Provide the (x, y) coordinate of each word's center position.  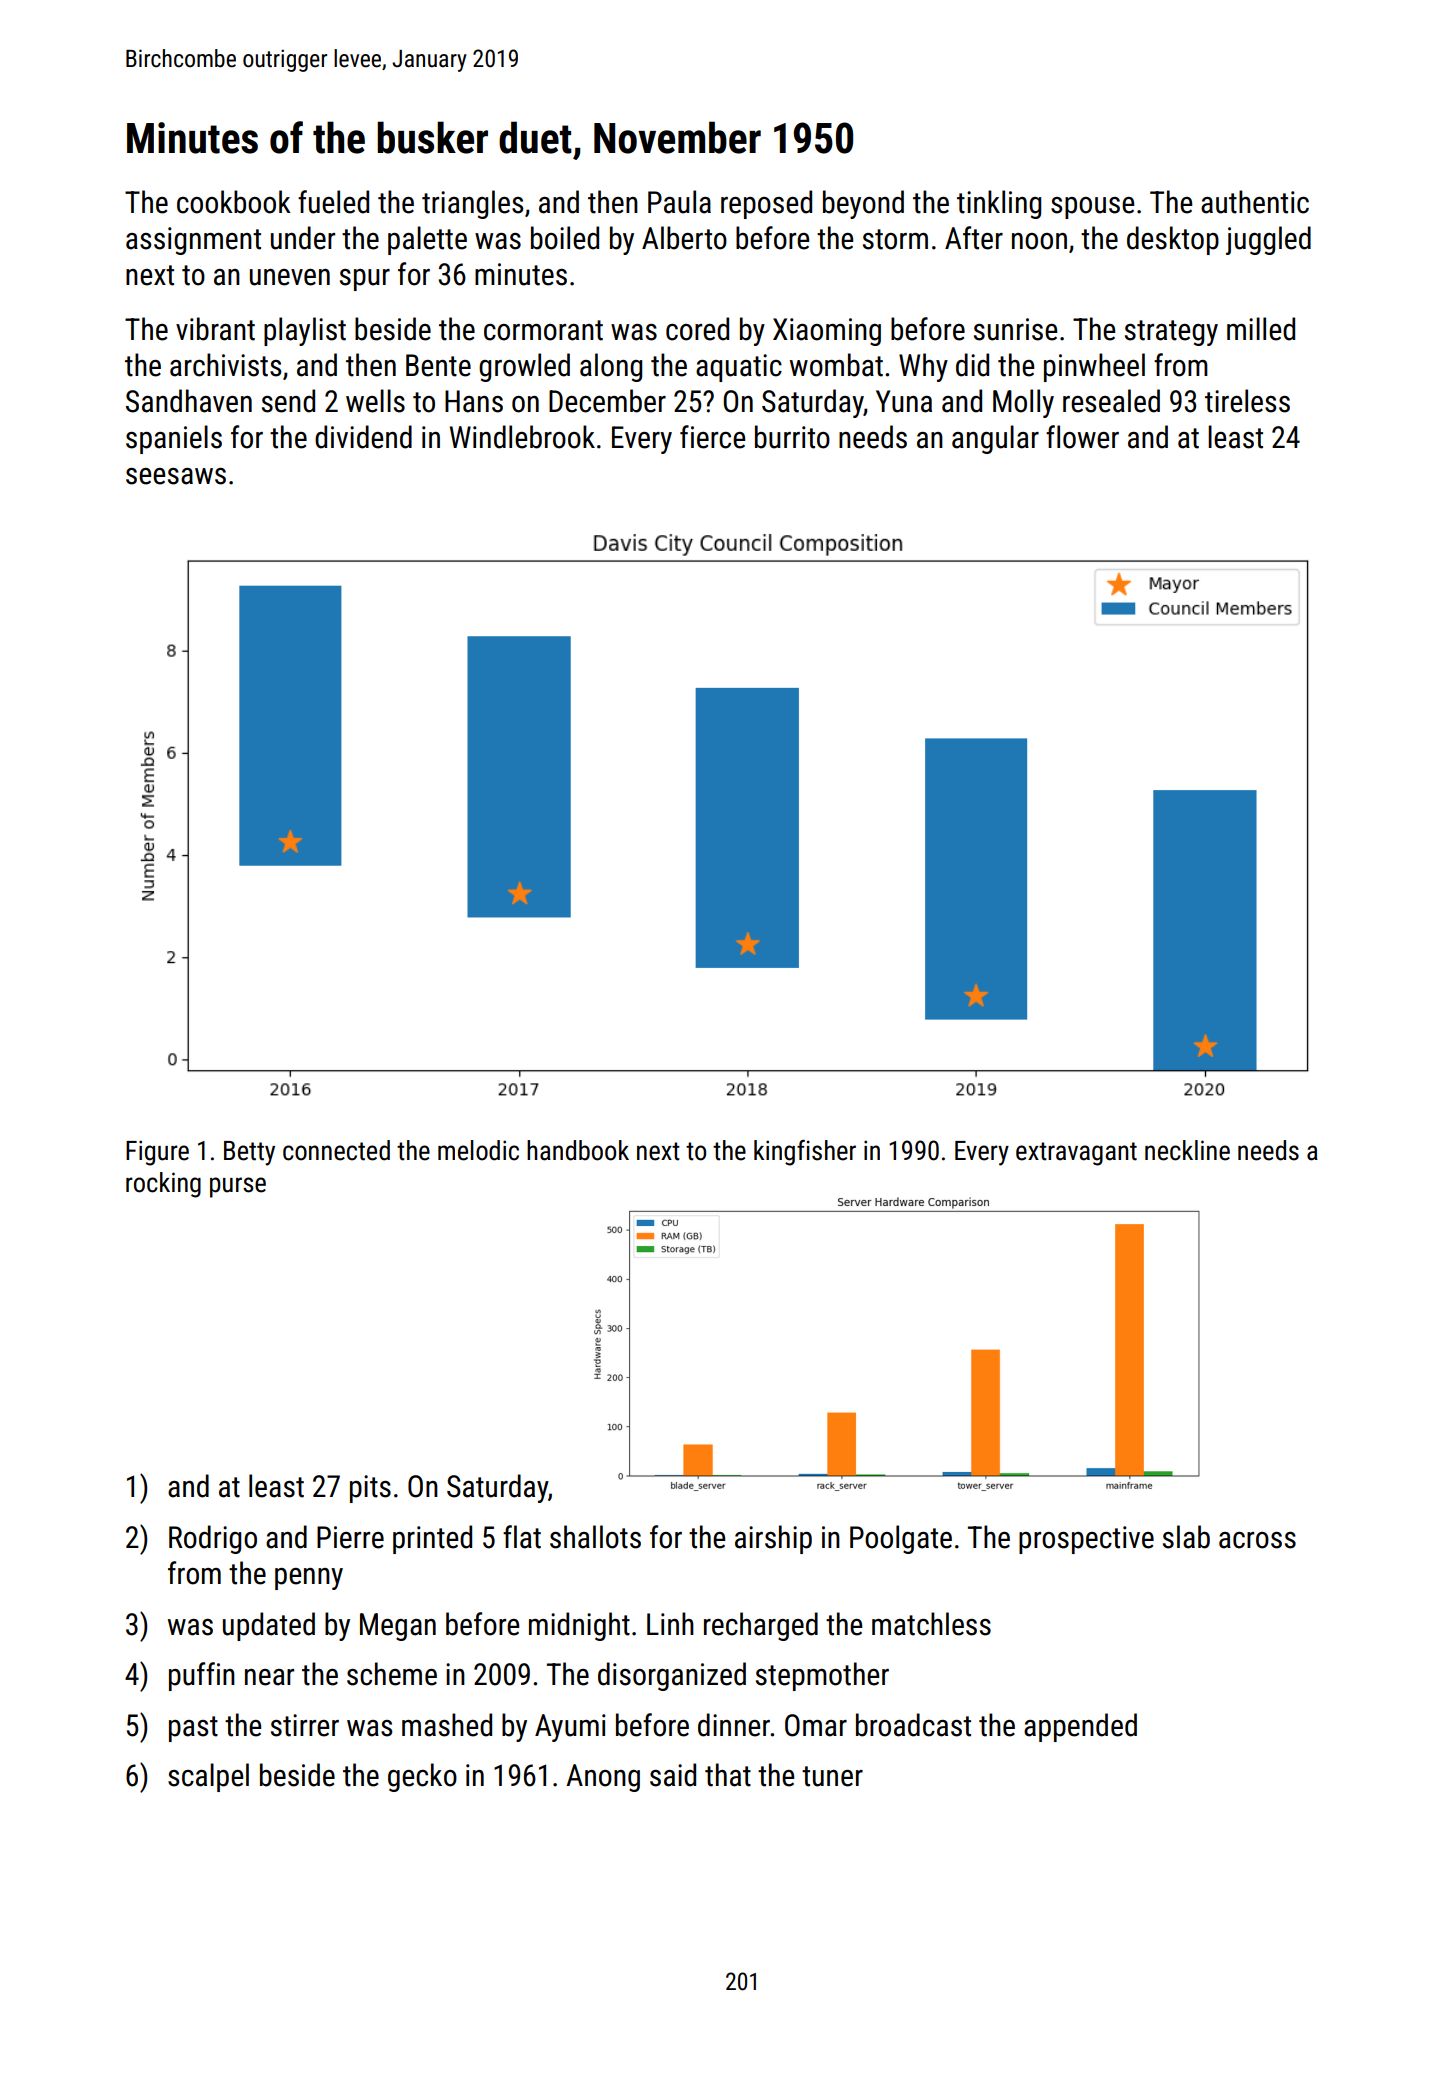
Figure (157, 1153)
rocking (163, 1185)
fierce (712, 437)
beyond (863, 204)
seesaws (176, 476)
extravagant (1076, 1154)
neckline (1187, 1150)
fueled (333, 202)
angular (995, 439)
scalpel (208, 1777)
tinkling (999, 204)
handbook (578, 1150)
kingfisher (805, 1153)
